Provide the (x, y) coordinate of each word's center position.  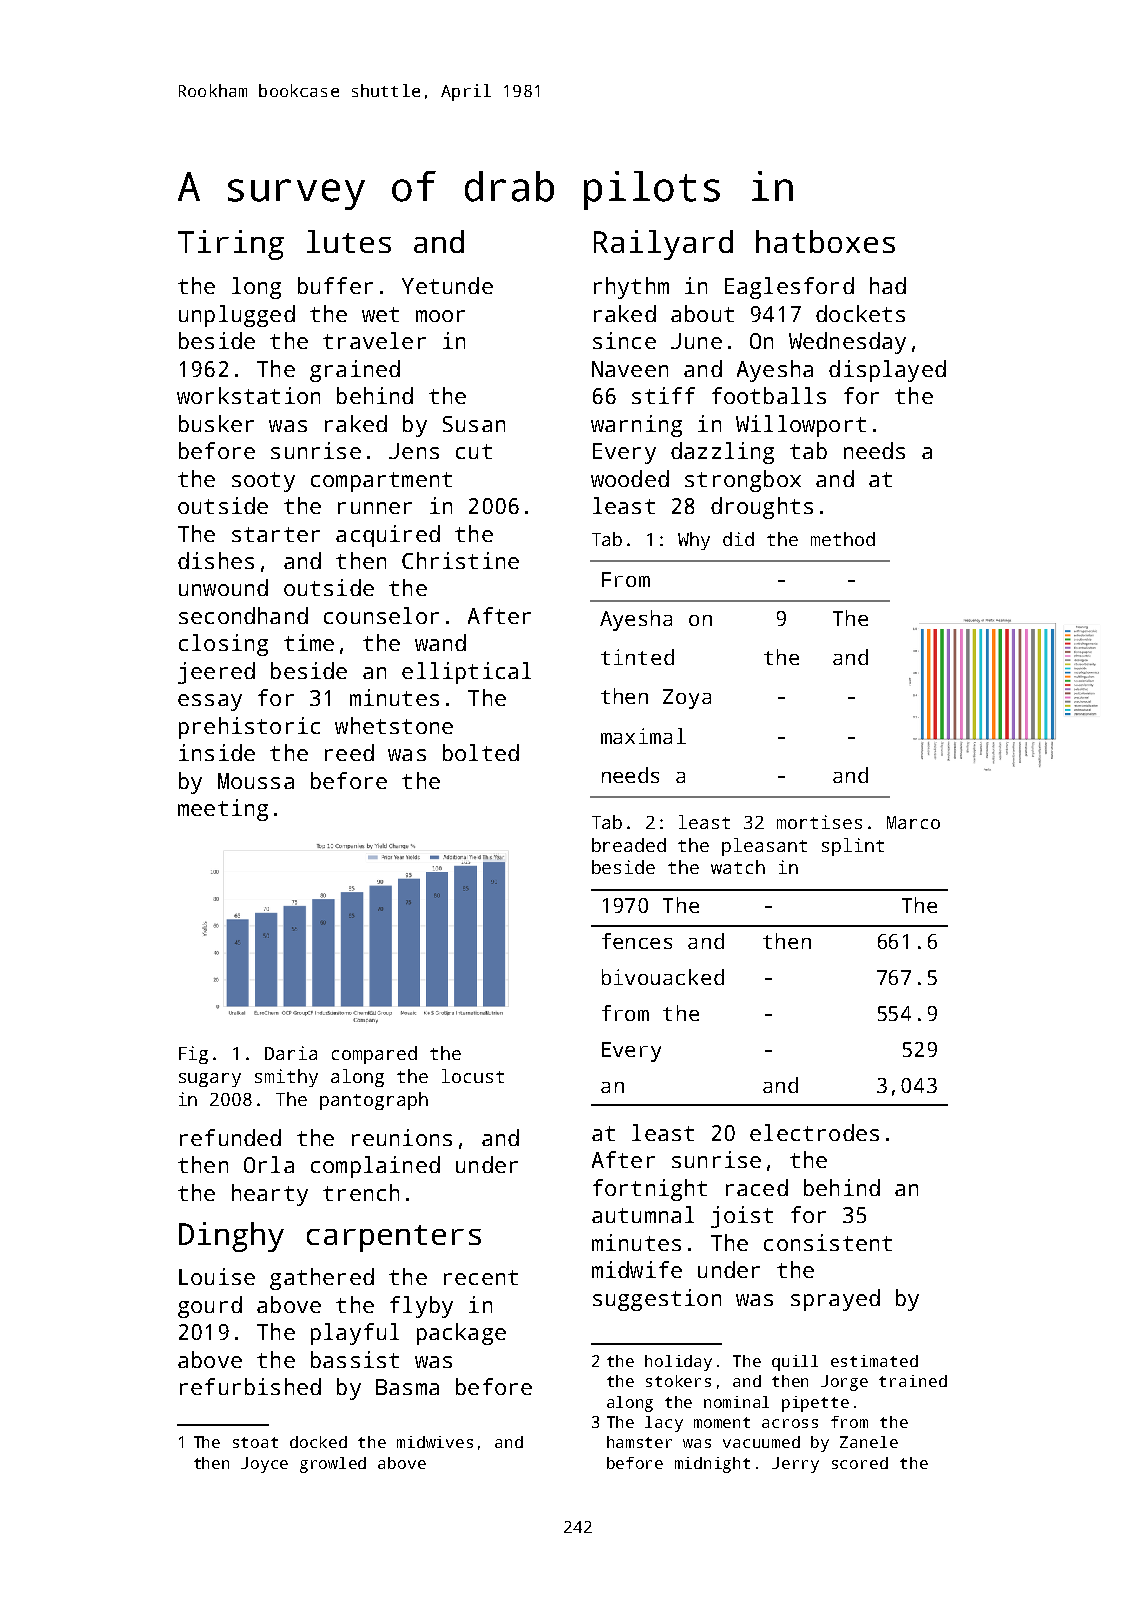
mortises (819, 822)
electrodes (814, 1132)
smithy (286, 1078)
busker (216, 423)
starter (276, 534)
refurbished (250, 1386)
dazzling (722, 453)
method (843, 539)
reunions (402, 1137)
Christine (460, 560)
